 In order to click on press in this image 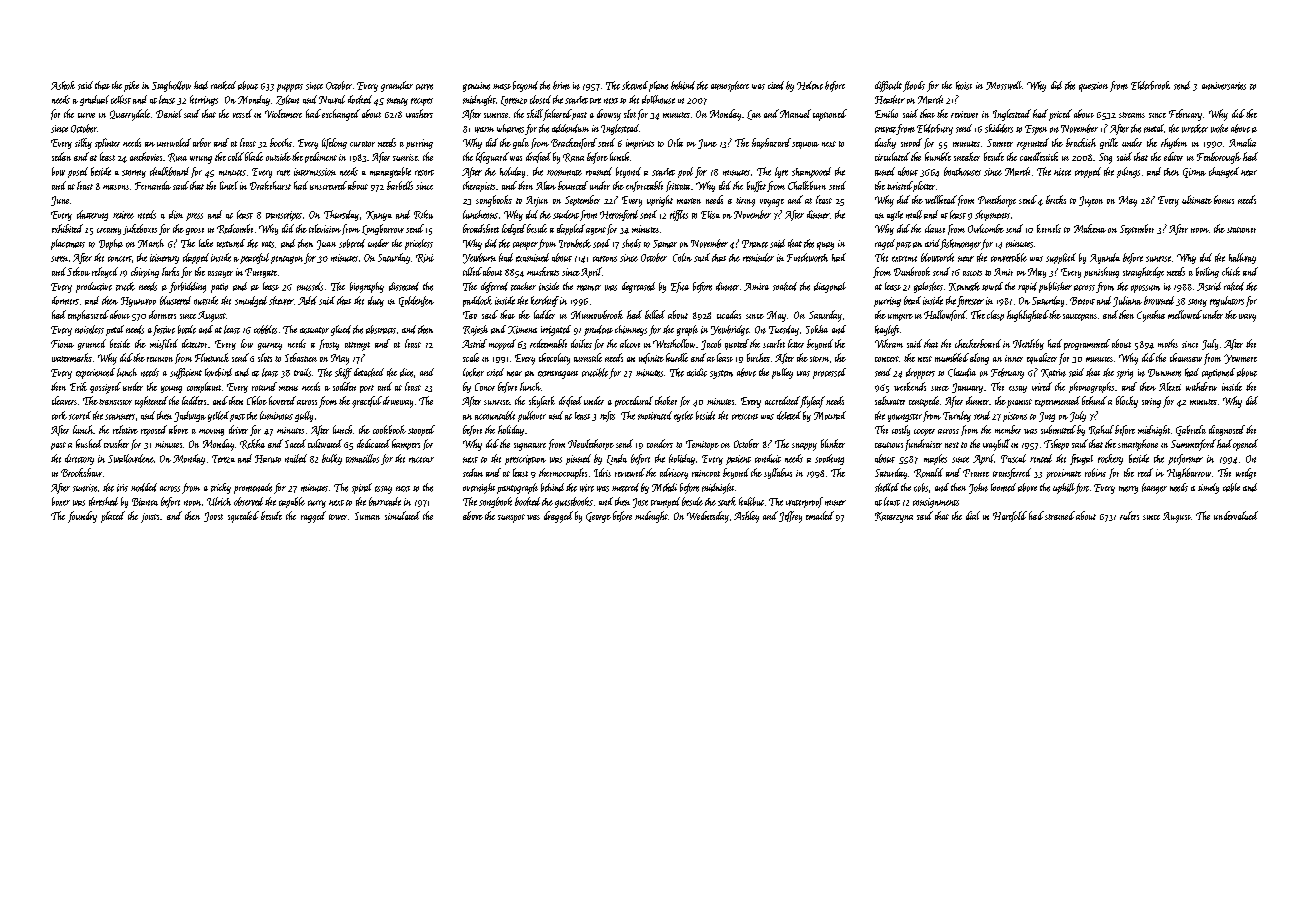, I will do `click(194, 217)`.
